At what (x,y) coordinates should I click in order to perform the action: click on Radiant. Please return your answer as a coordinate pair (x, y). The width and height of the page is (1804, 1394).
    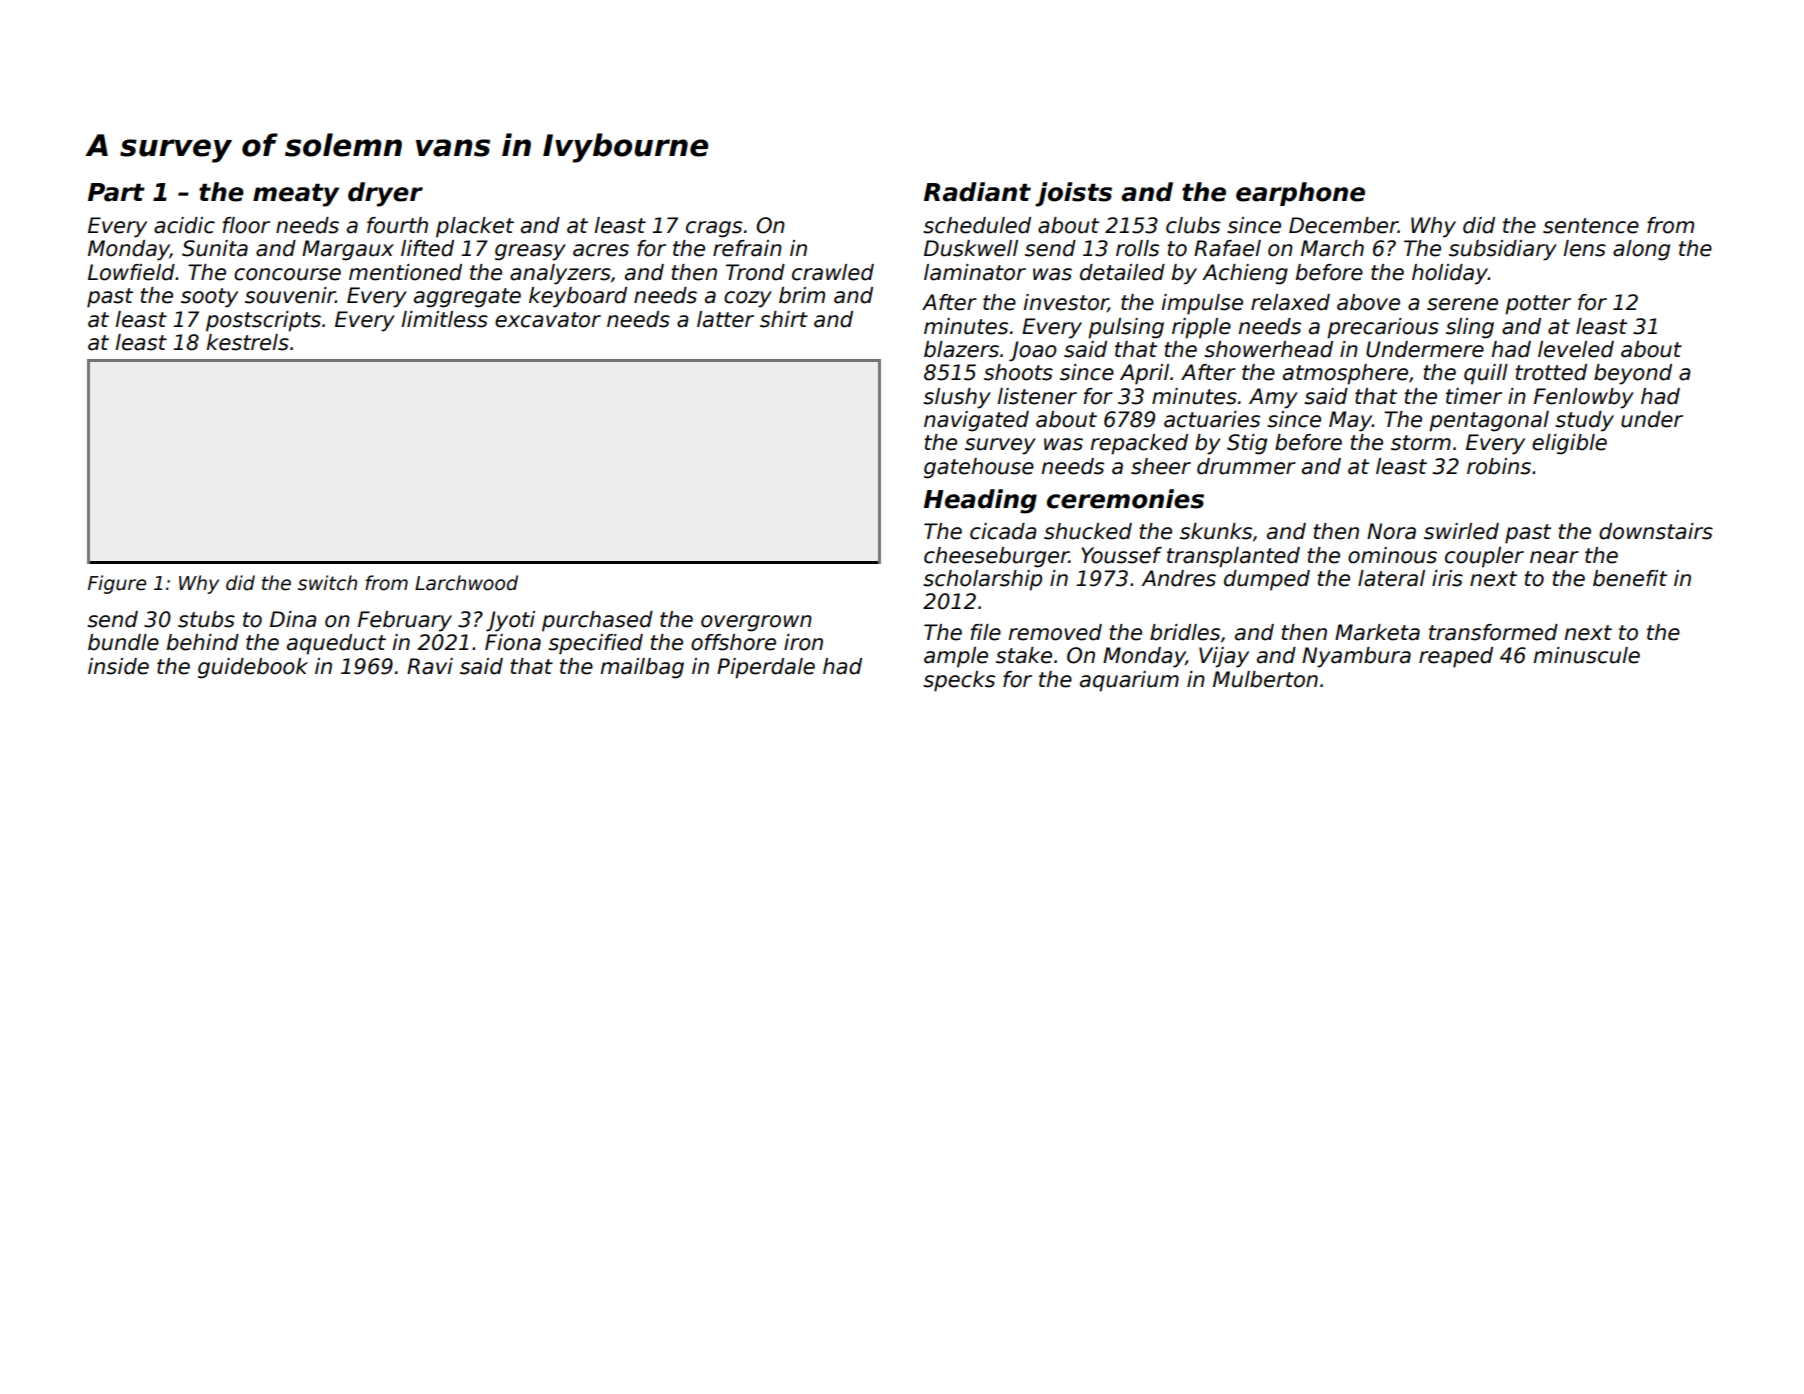
    Looking at the image, I should click on (977, 192).
